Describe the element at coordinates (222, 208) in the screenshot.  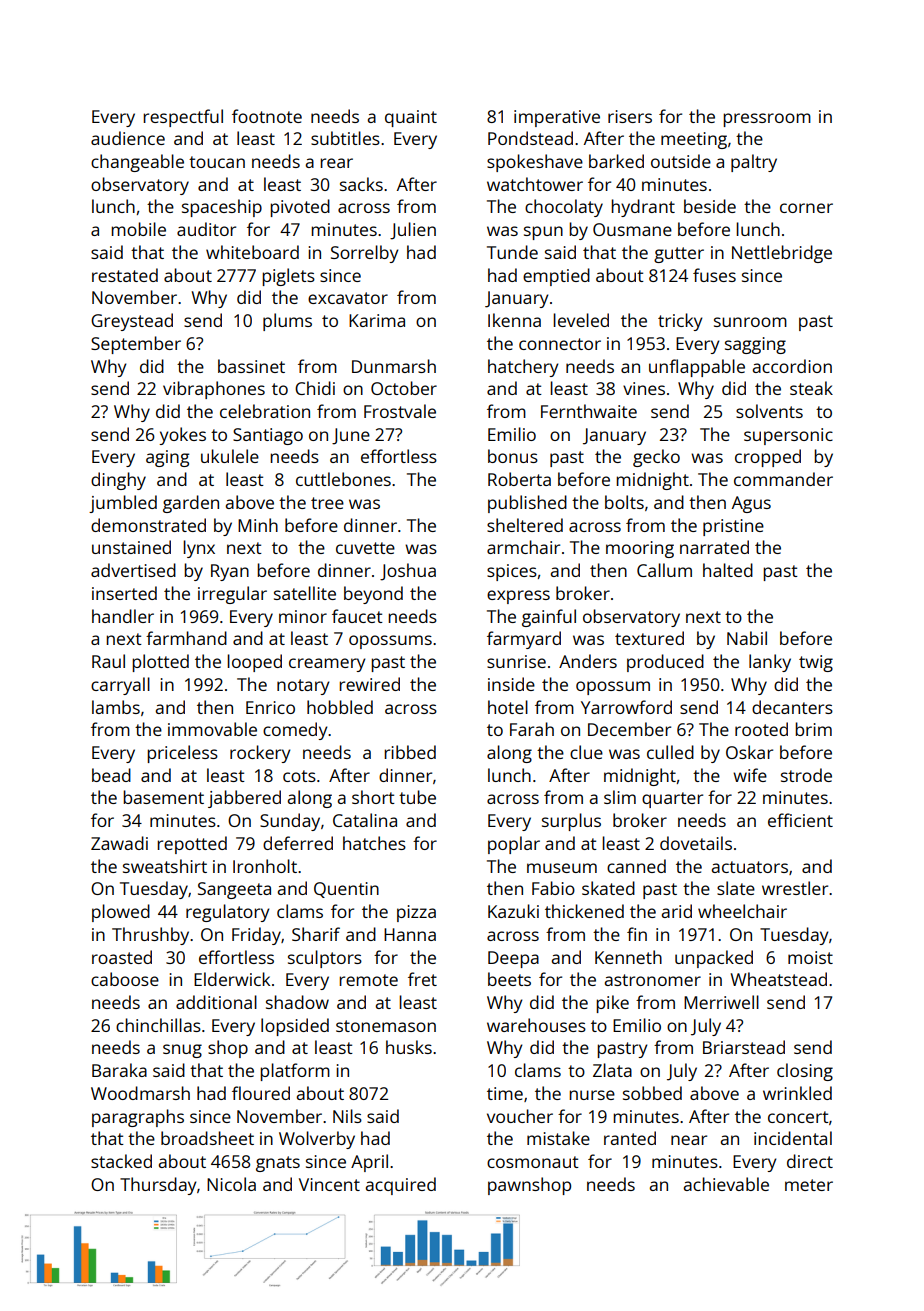
I see `spaceship` at that location.
